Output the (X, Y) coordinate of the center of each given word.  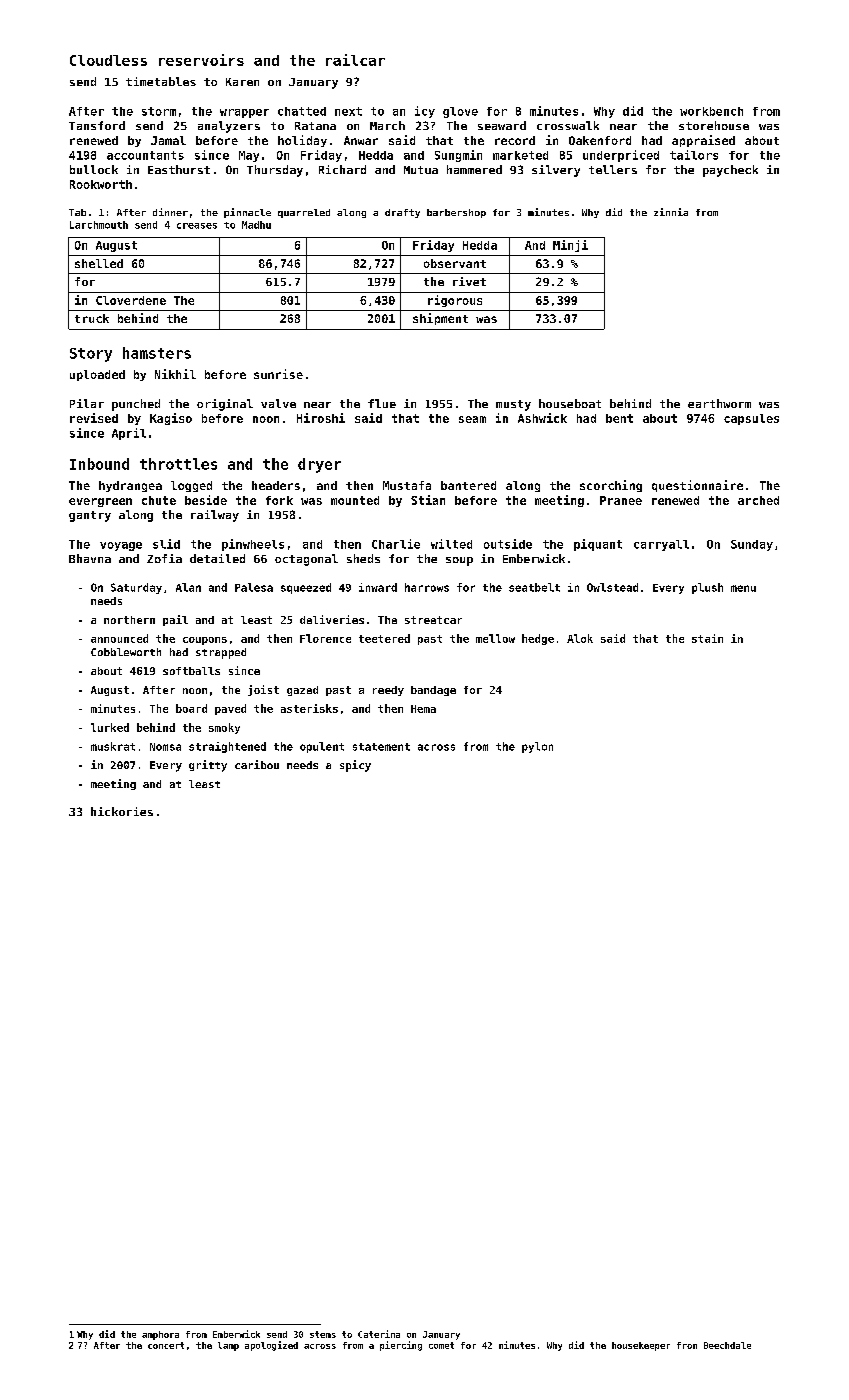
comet (441, 1345)
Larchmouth (99, 225)
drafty (402, 213)
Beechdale (727, 1345)
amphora (160, 1335)
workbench (711, 111)
